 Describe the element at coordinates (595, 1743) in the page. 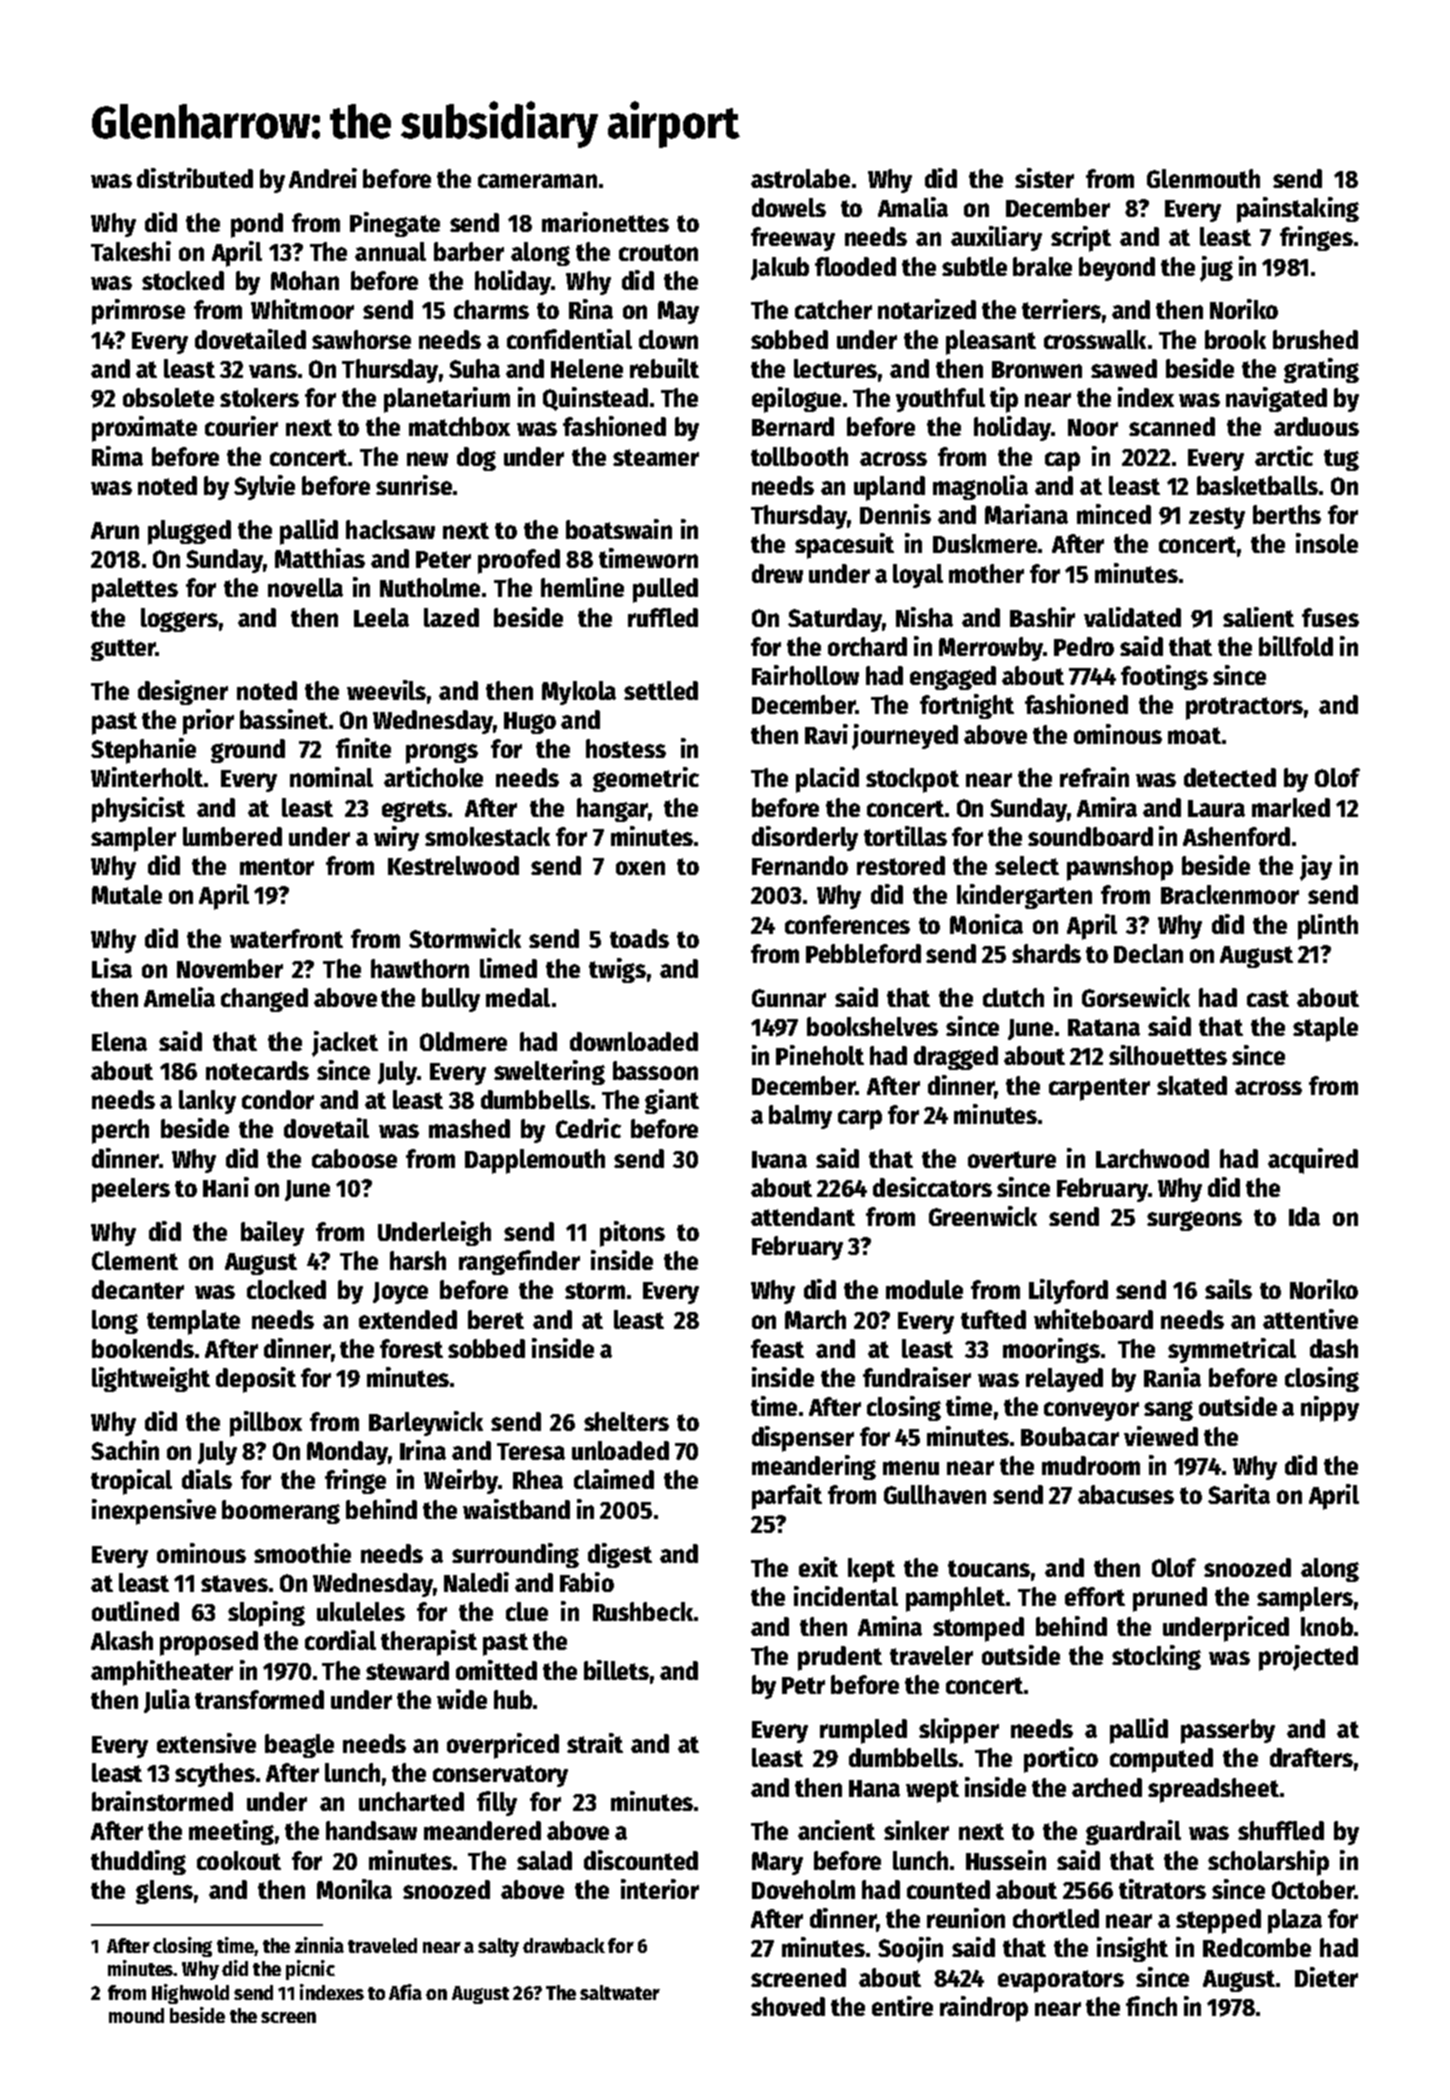

I see `strait` at that location.
